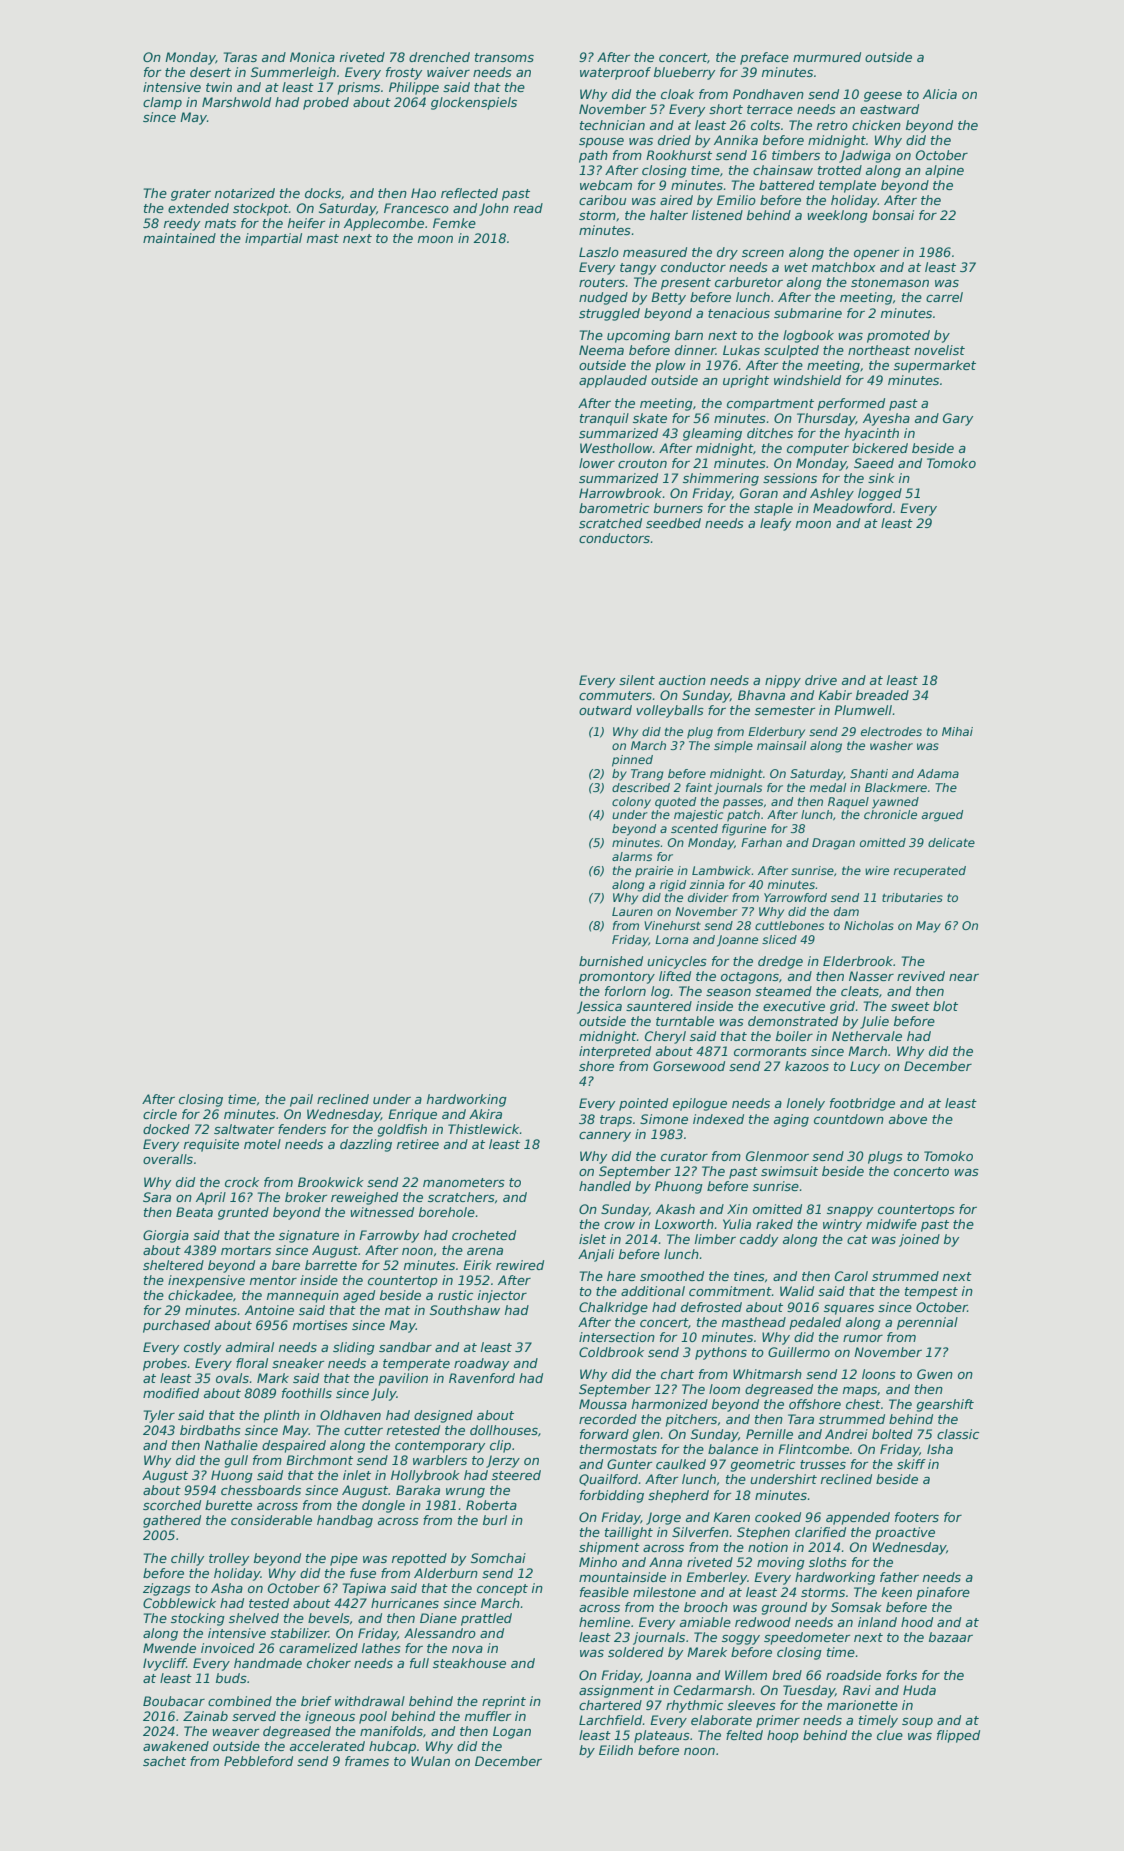 This image has height=1851, width=1124. Describe the element at coordinates (775, 524) in the image. I see `leafy` at that location.
